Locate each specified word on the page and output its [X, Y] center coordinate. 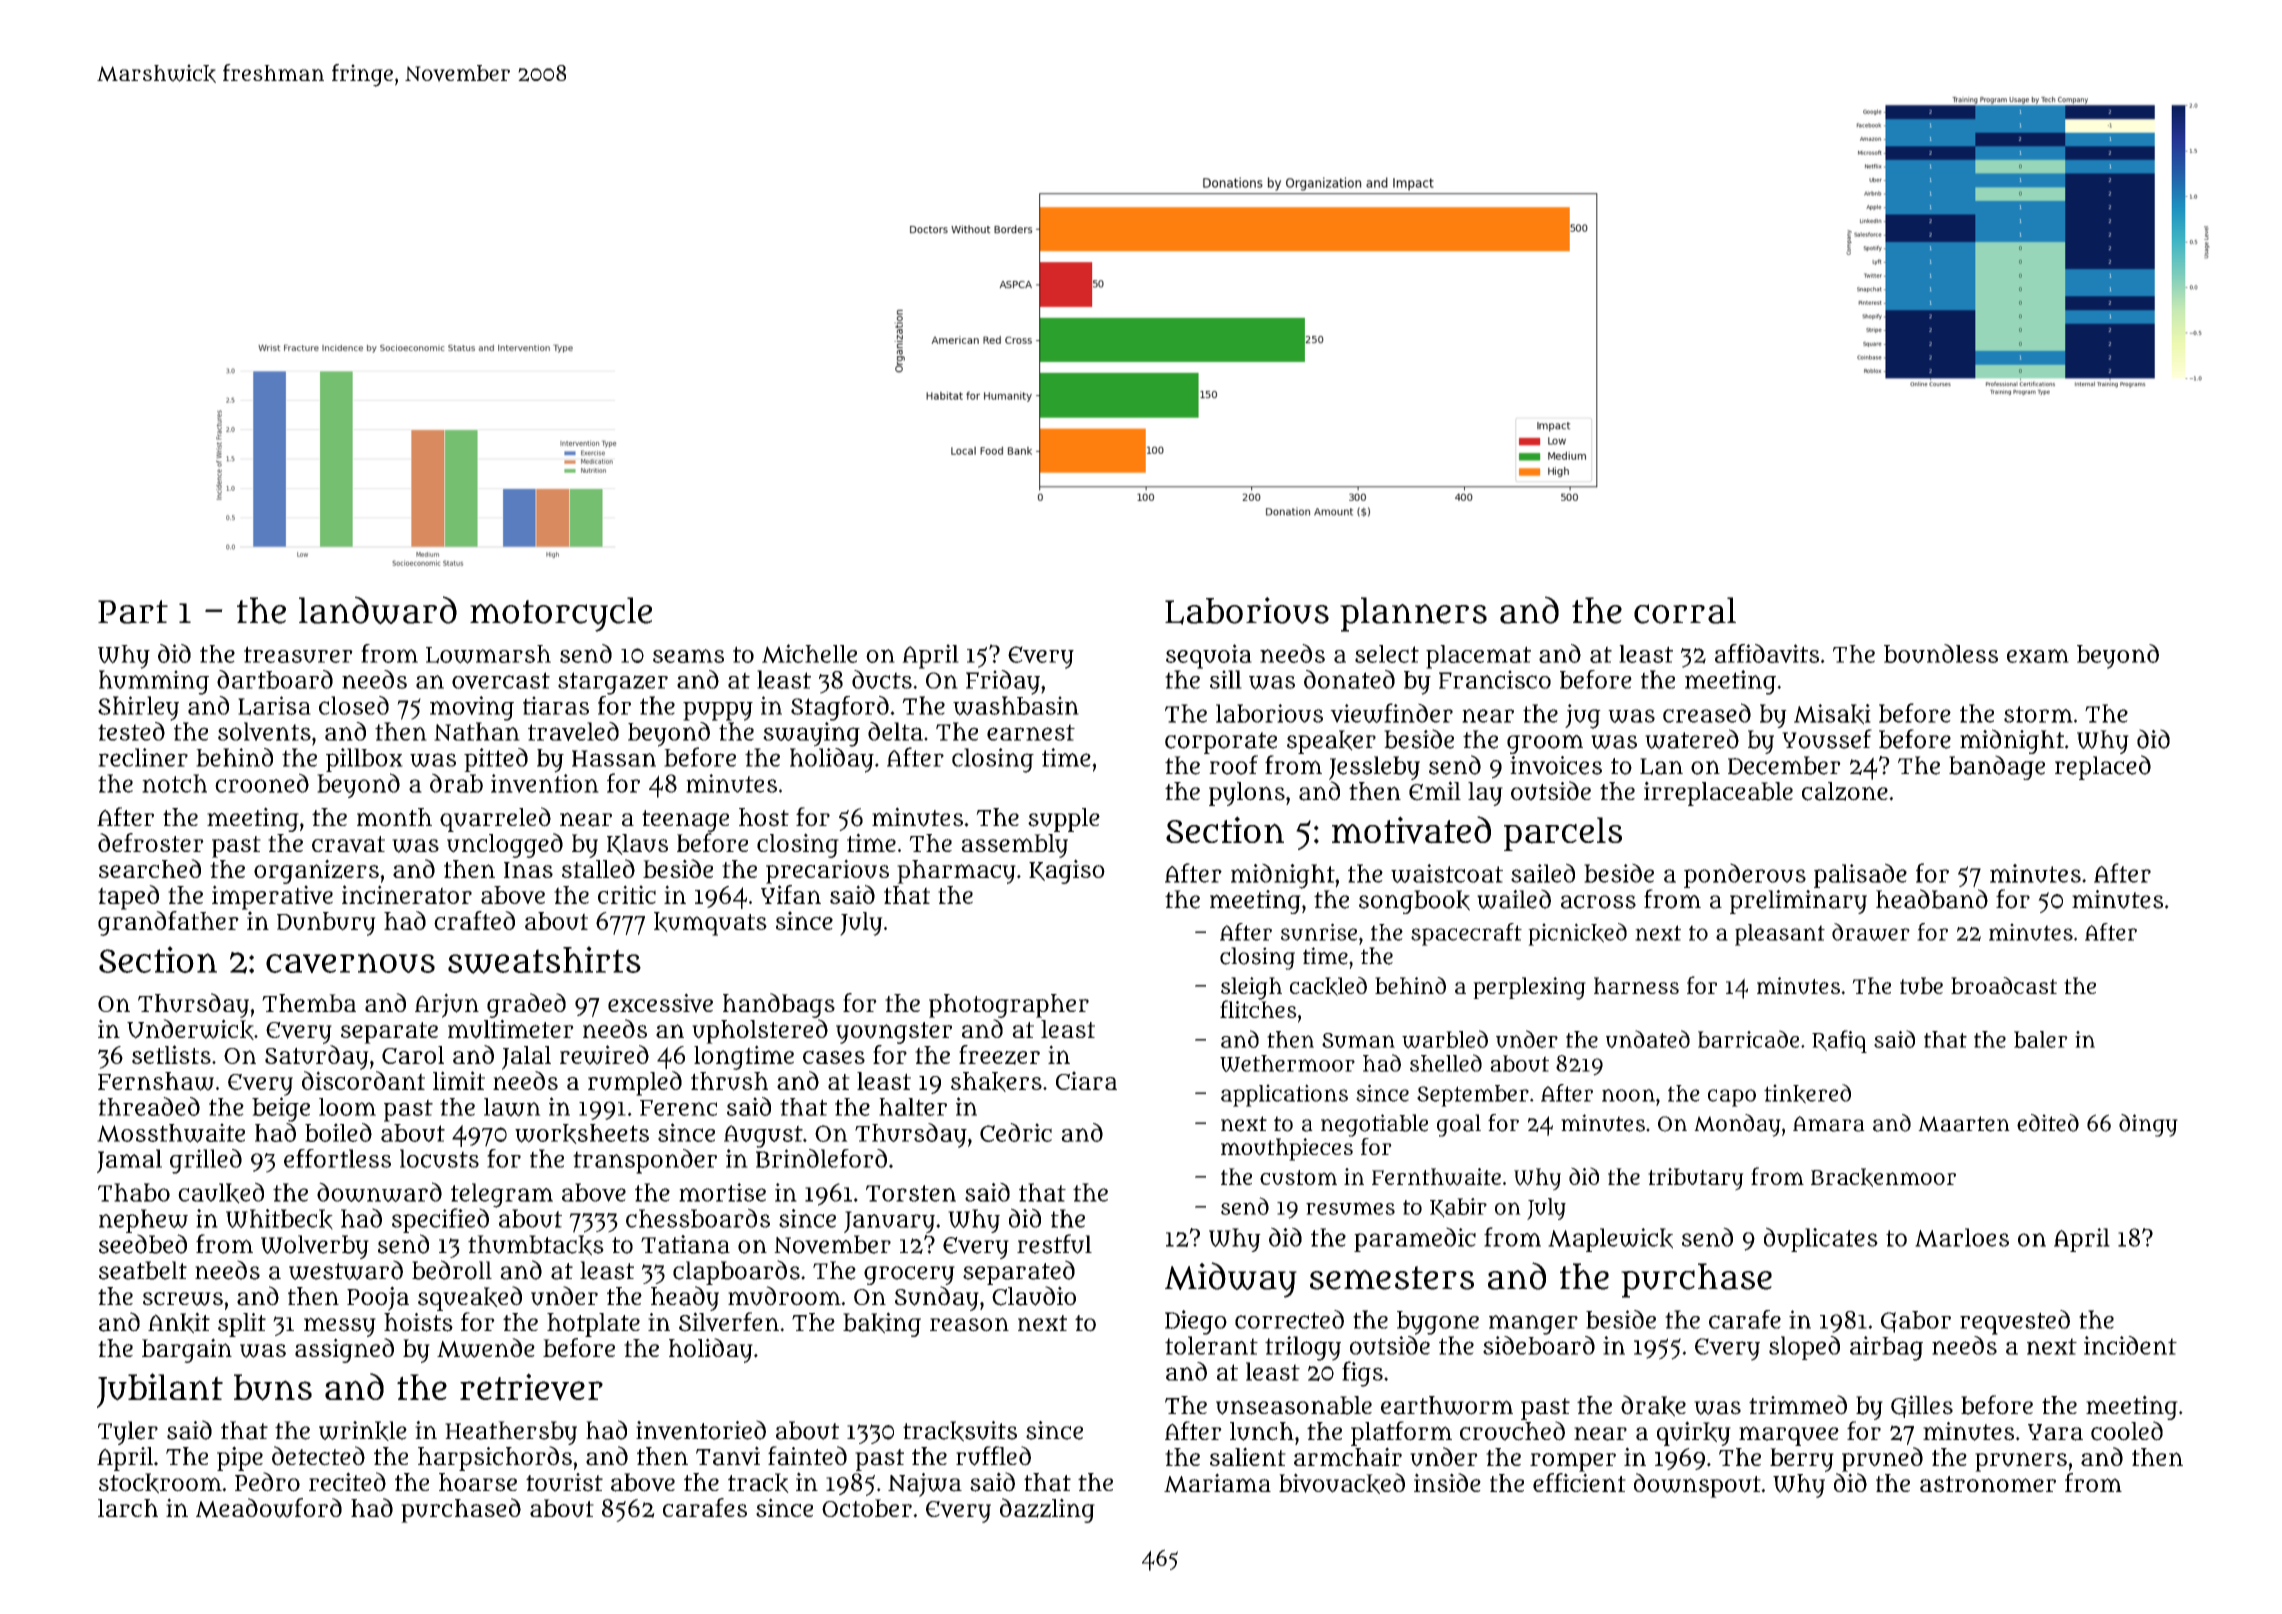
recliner [143, 757]
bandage [1997, 767]
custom [1298, 1177]
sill [1226, 679]
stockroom [160, 1483]
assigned [344, 1350]
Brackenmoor [1883, 1177]
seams [688, 656]
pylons [1247, 794]
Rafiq [1839, 1041]
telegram [502, 1195]
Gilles [1922, 1406]
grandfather [168, 923]
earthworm [1447, 1405]
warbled [1445, 1039]
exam [2038, 656]
